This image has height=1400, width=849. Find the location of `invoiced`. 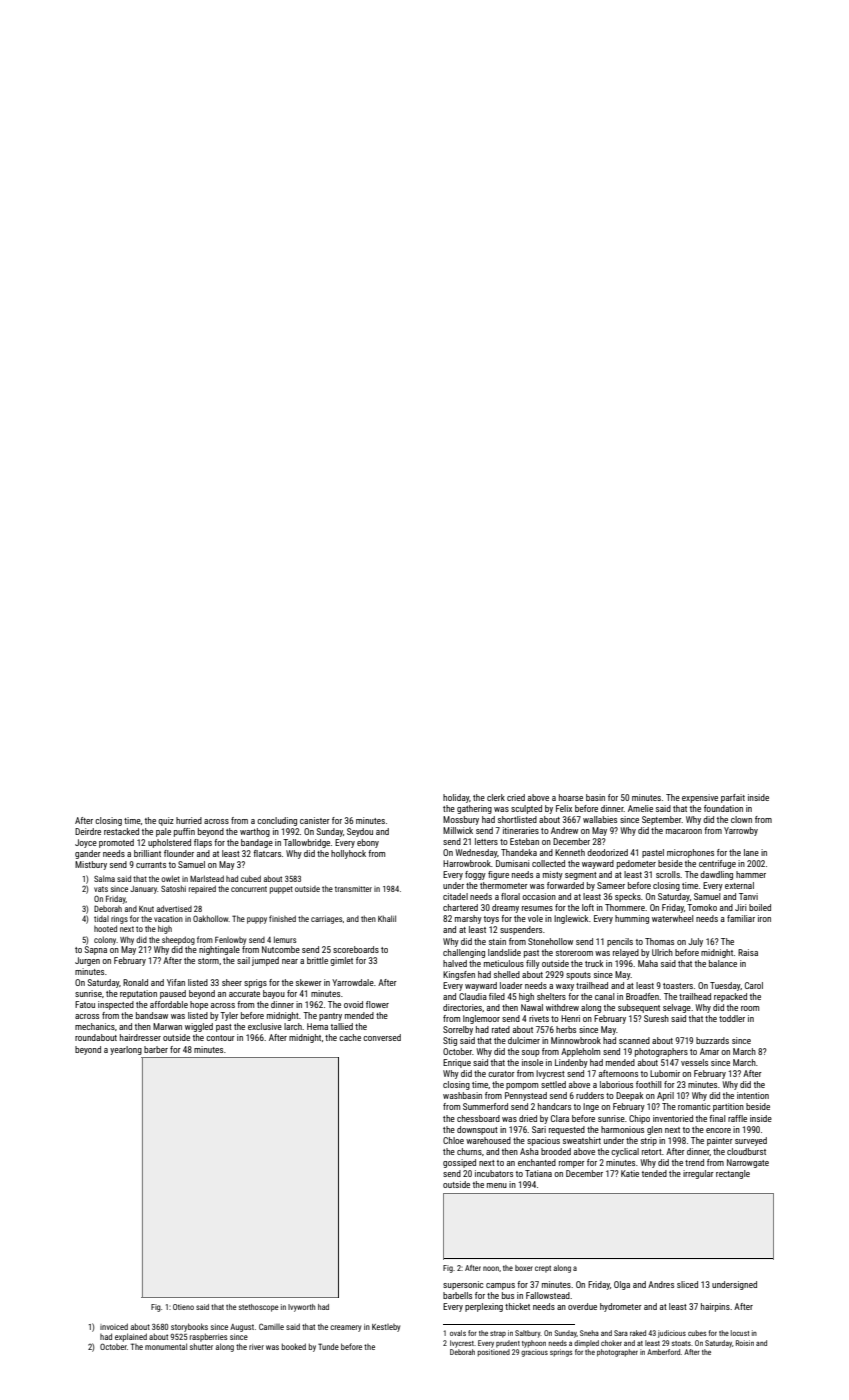

invoiced is located at coordinates (114, 1326).
